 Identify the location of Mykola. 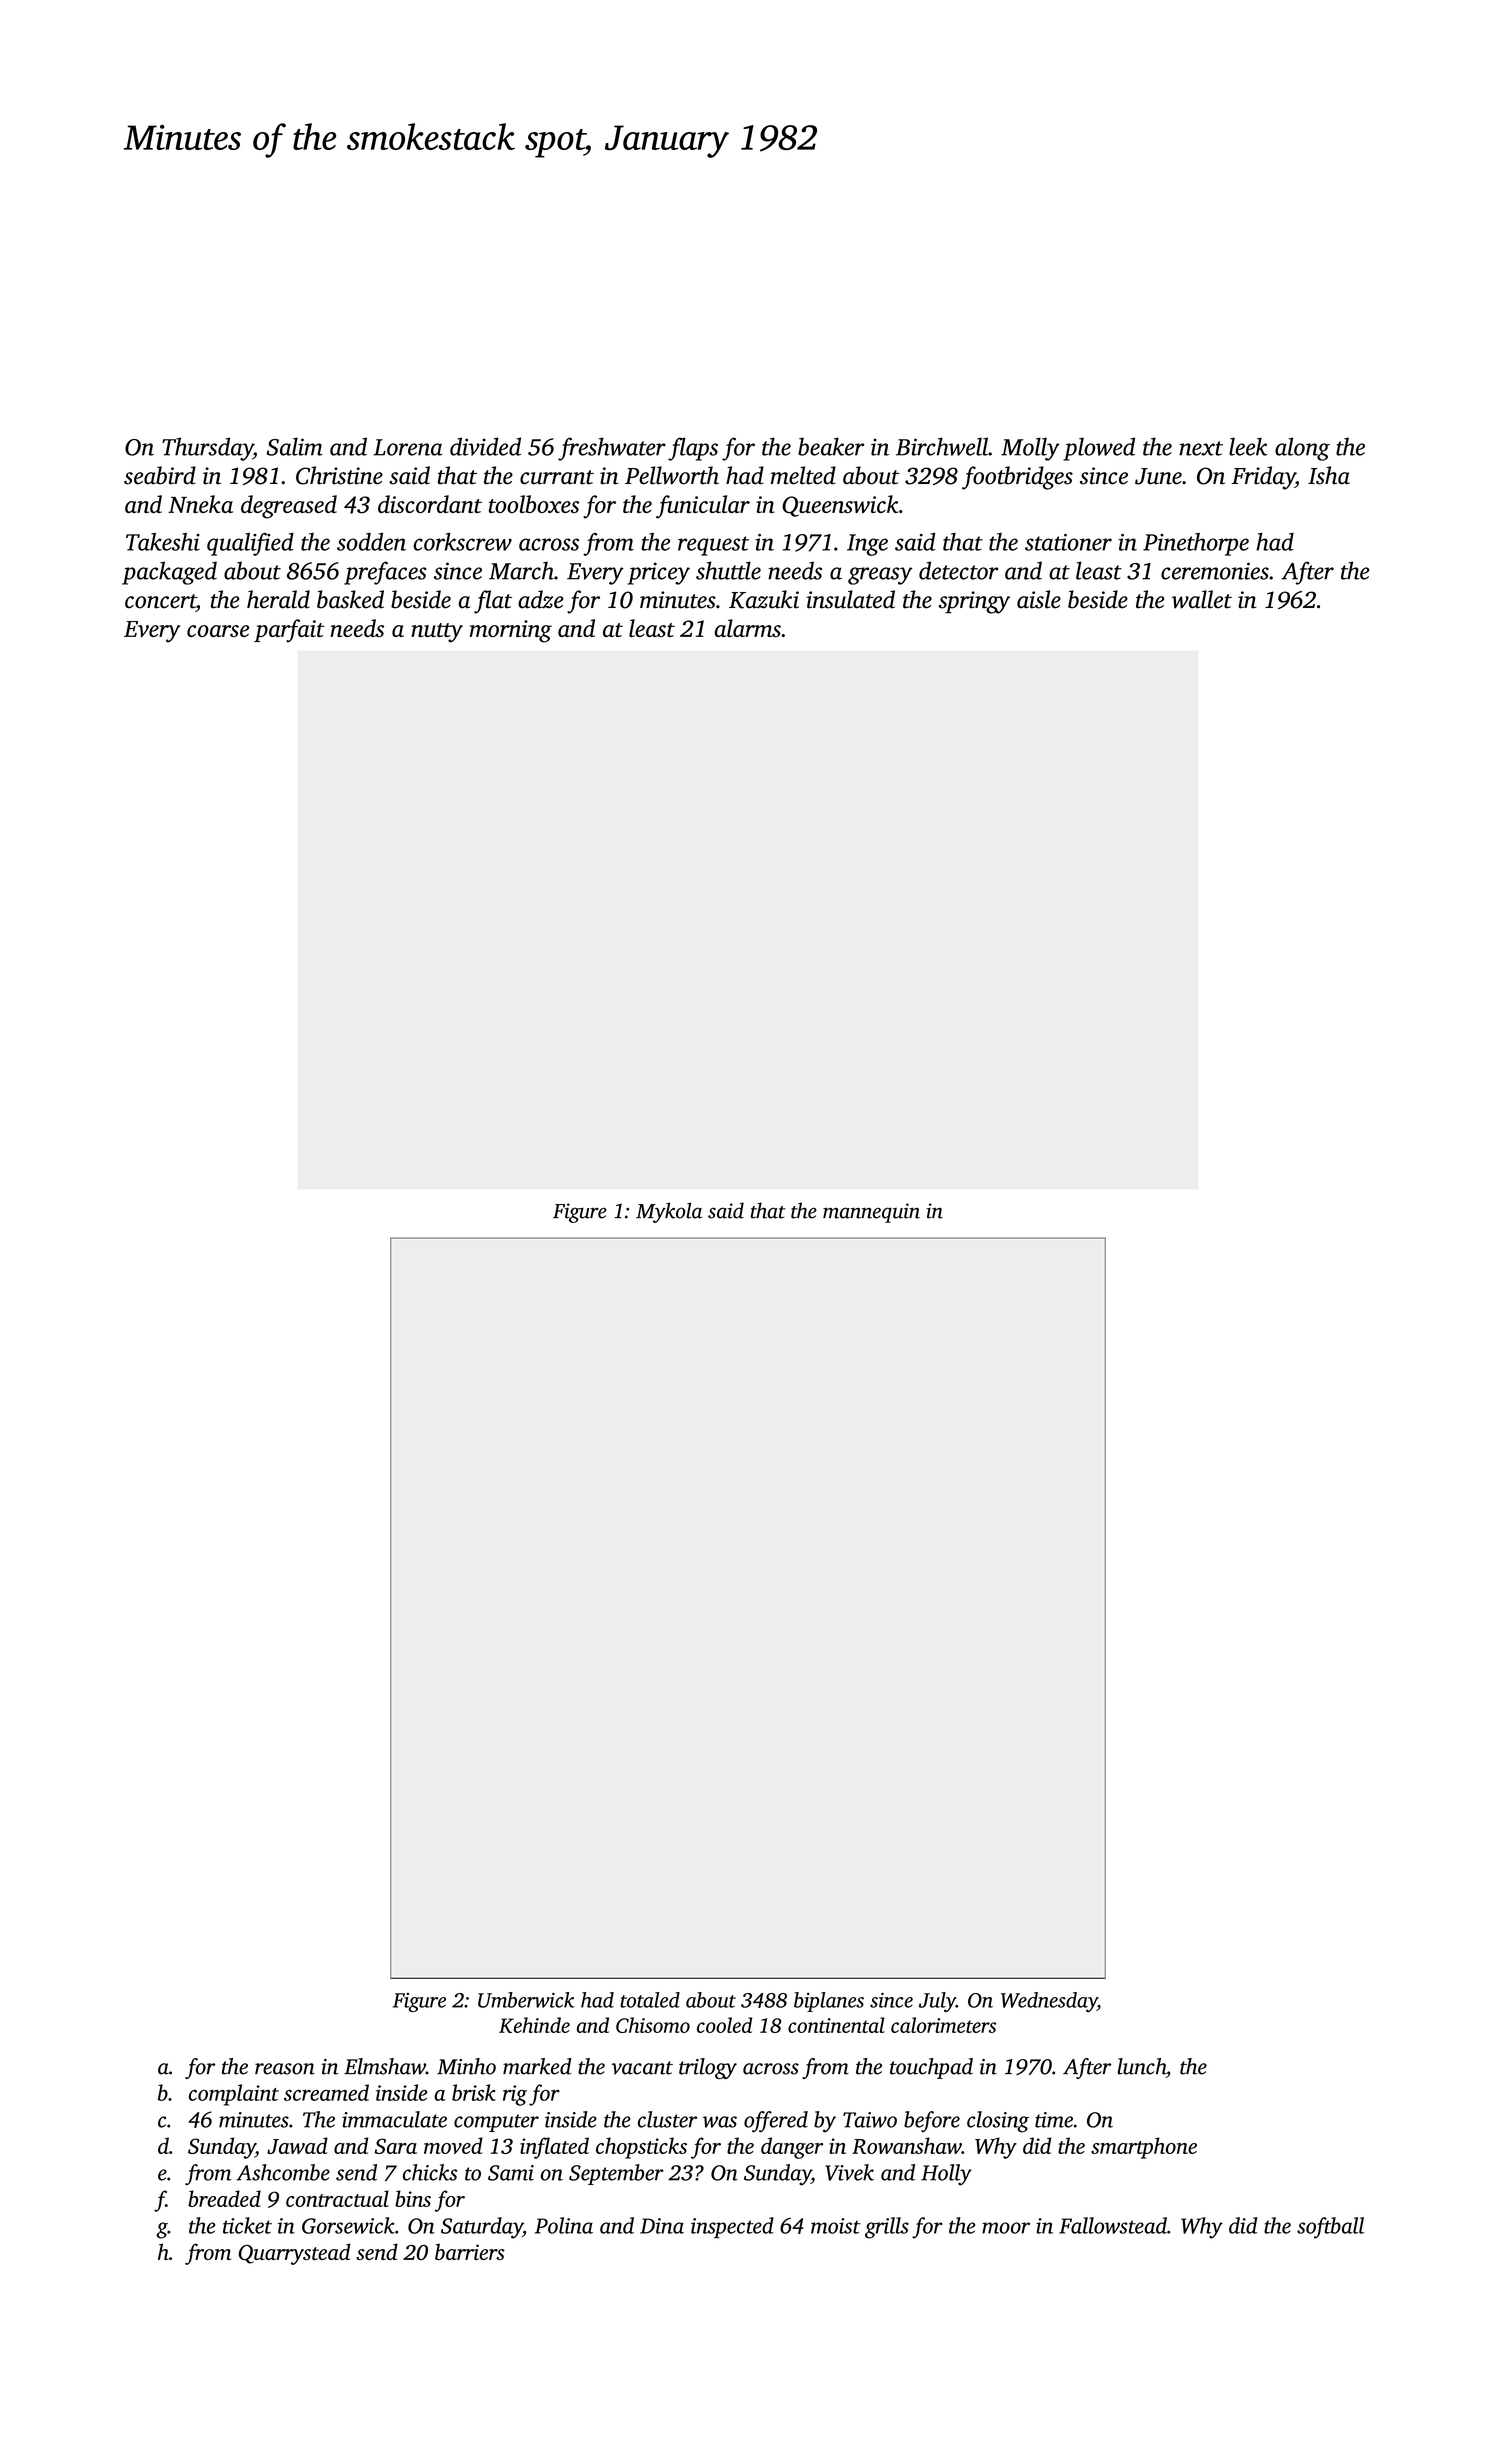
(669, 1212).
